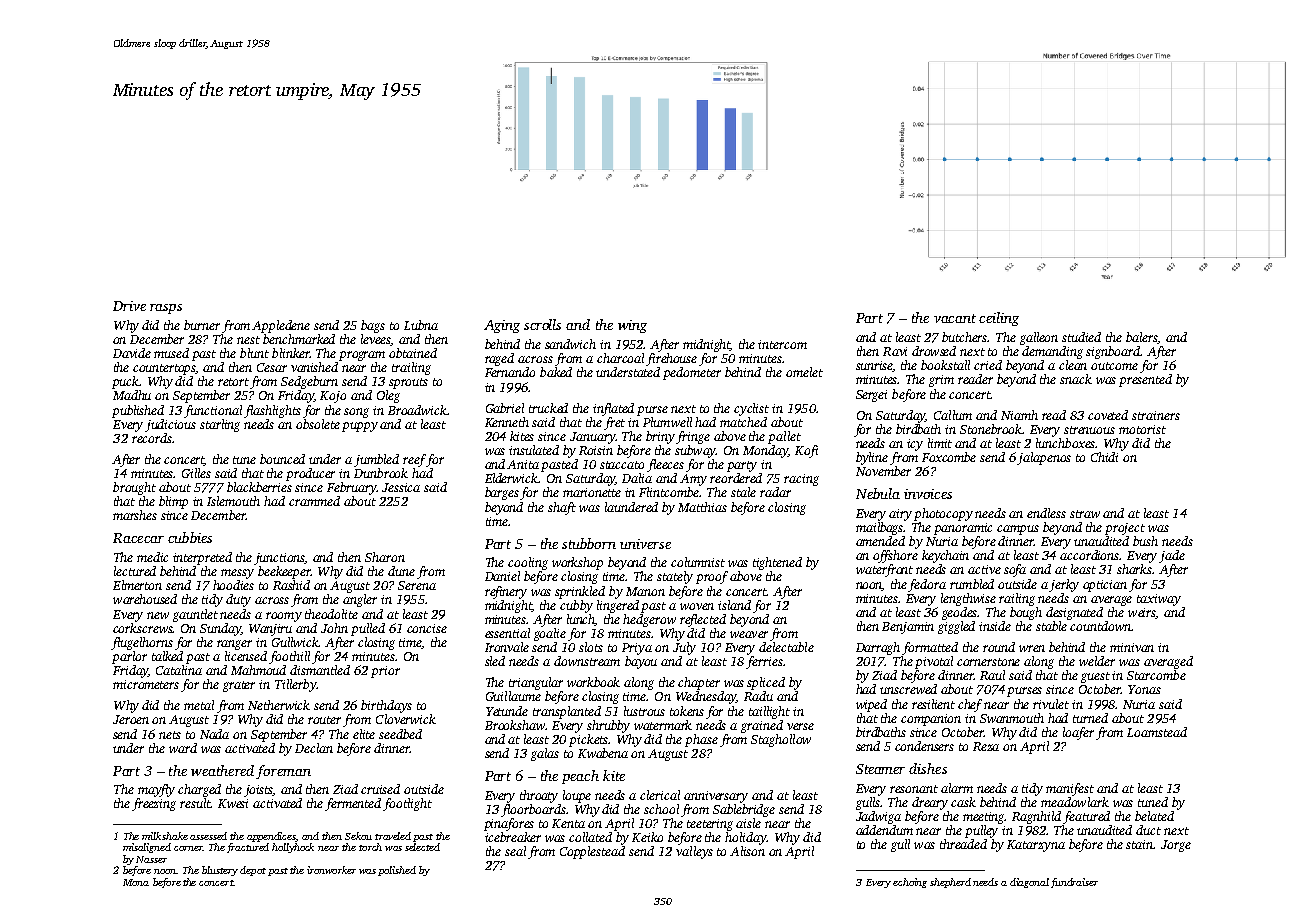 The image size is (1308, 924). I want to click on turned, so click(1090, 718).
